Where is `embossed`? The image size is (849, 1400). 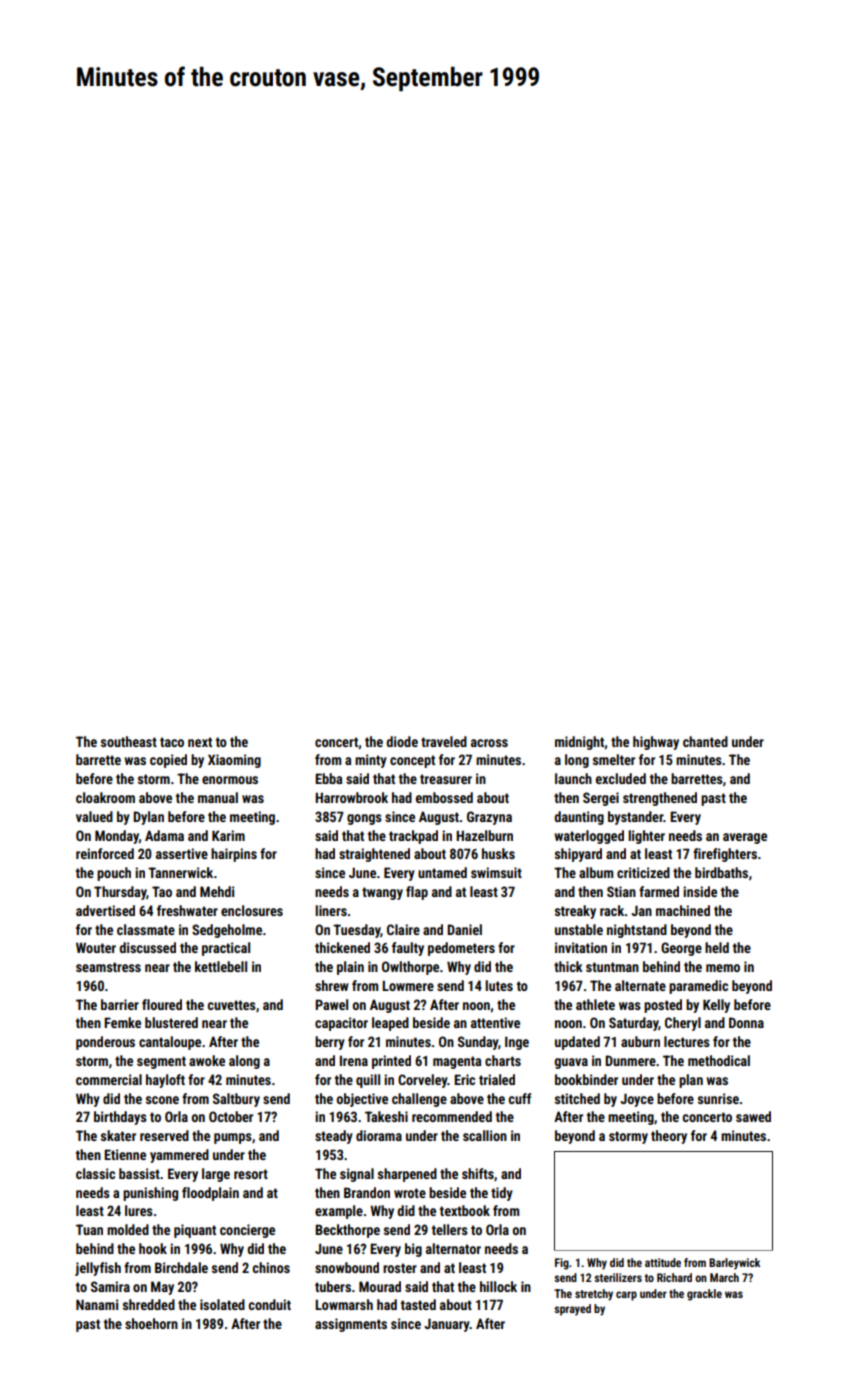 embossed is located at coordinates (444, 797).
